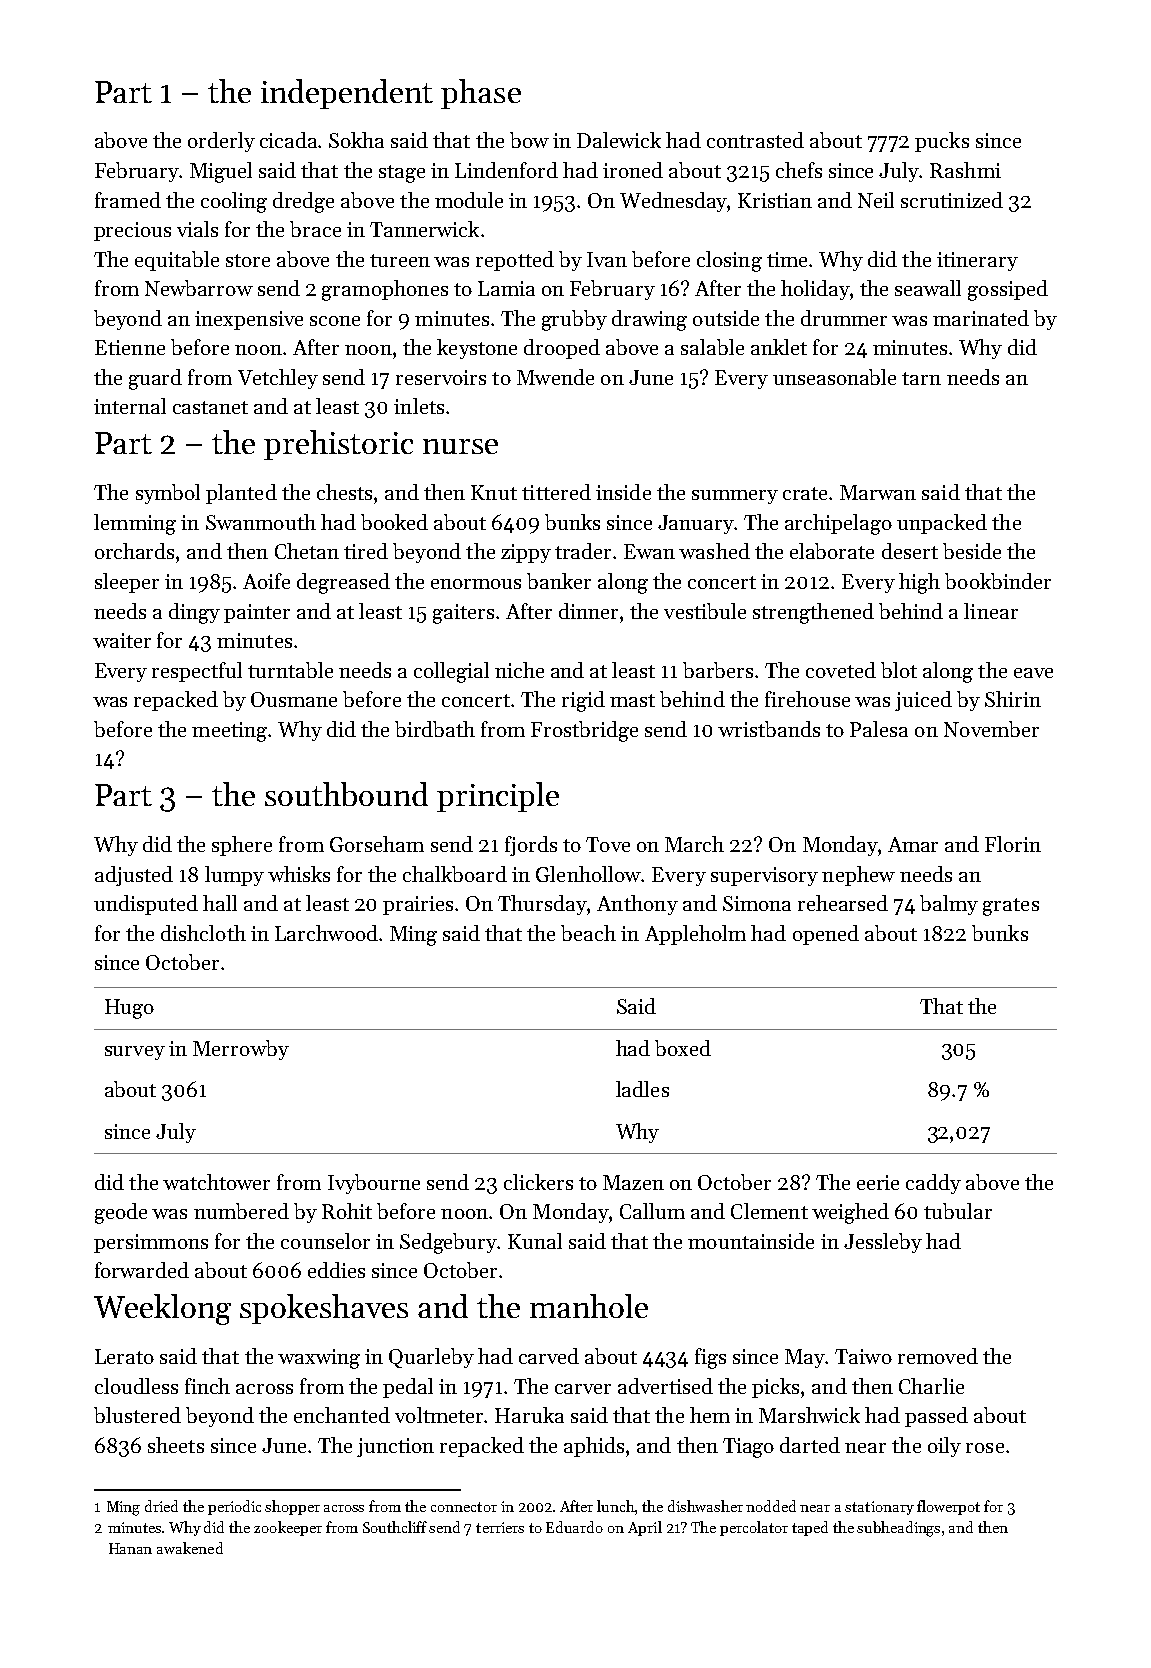  I want to click on high, so click(919, 583).
